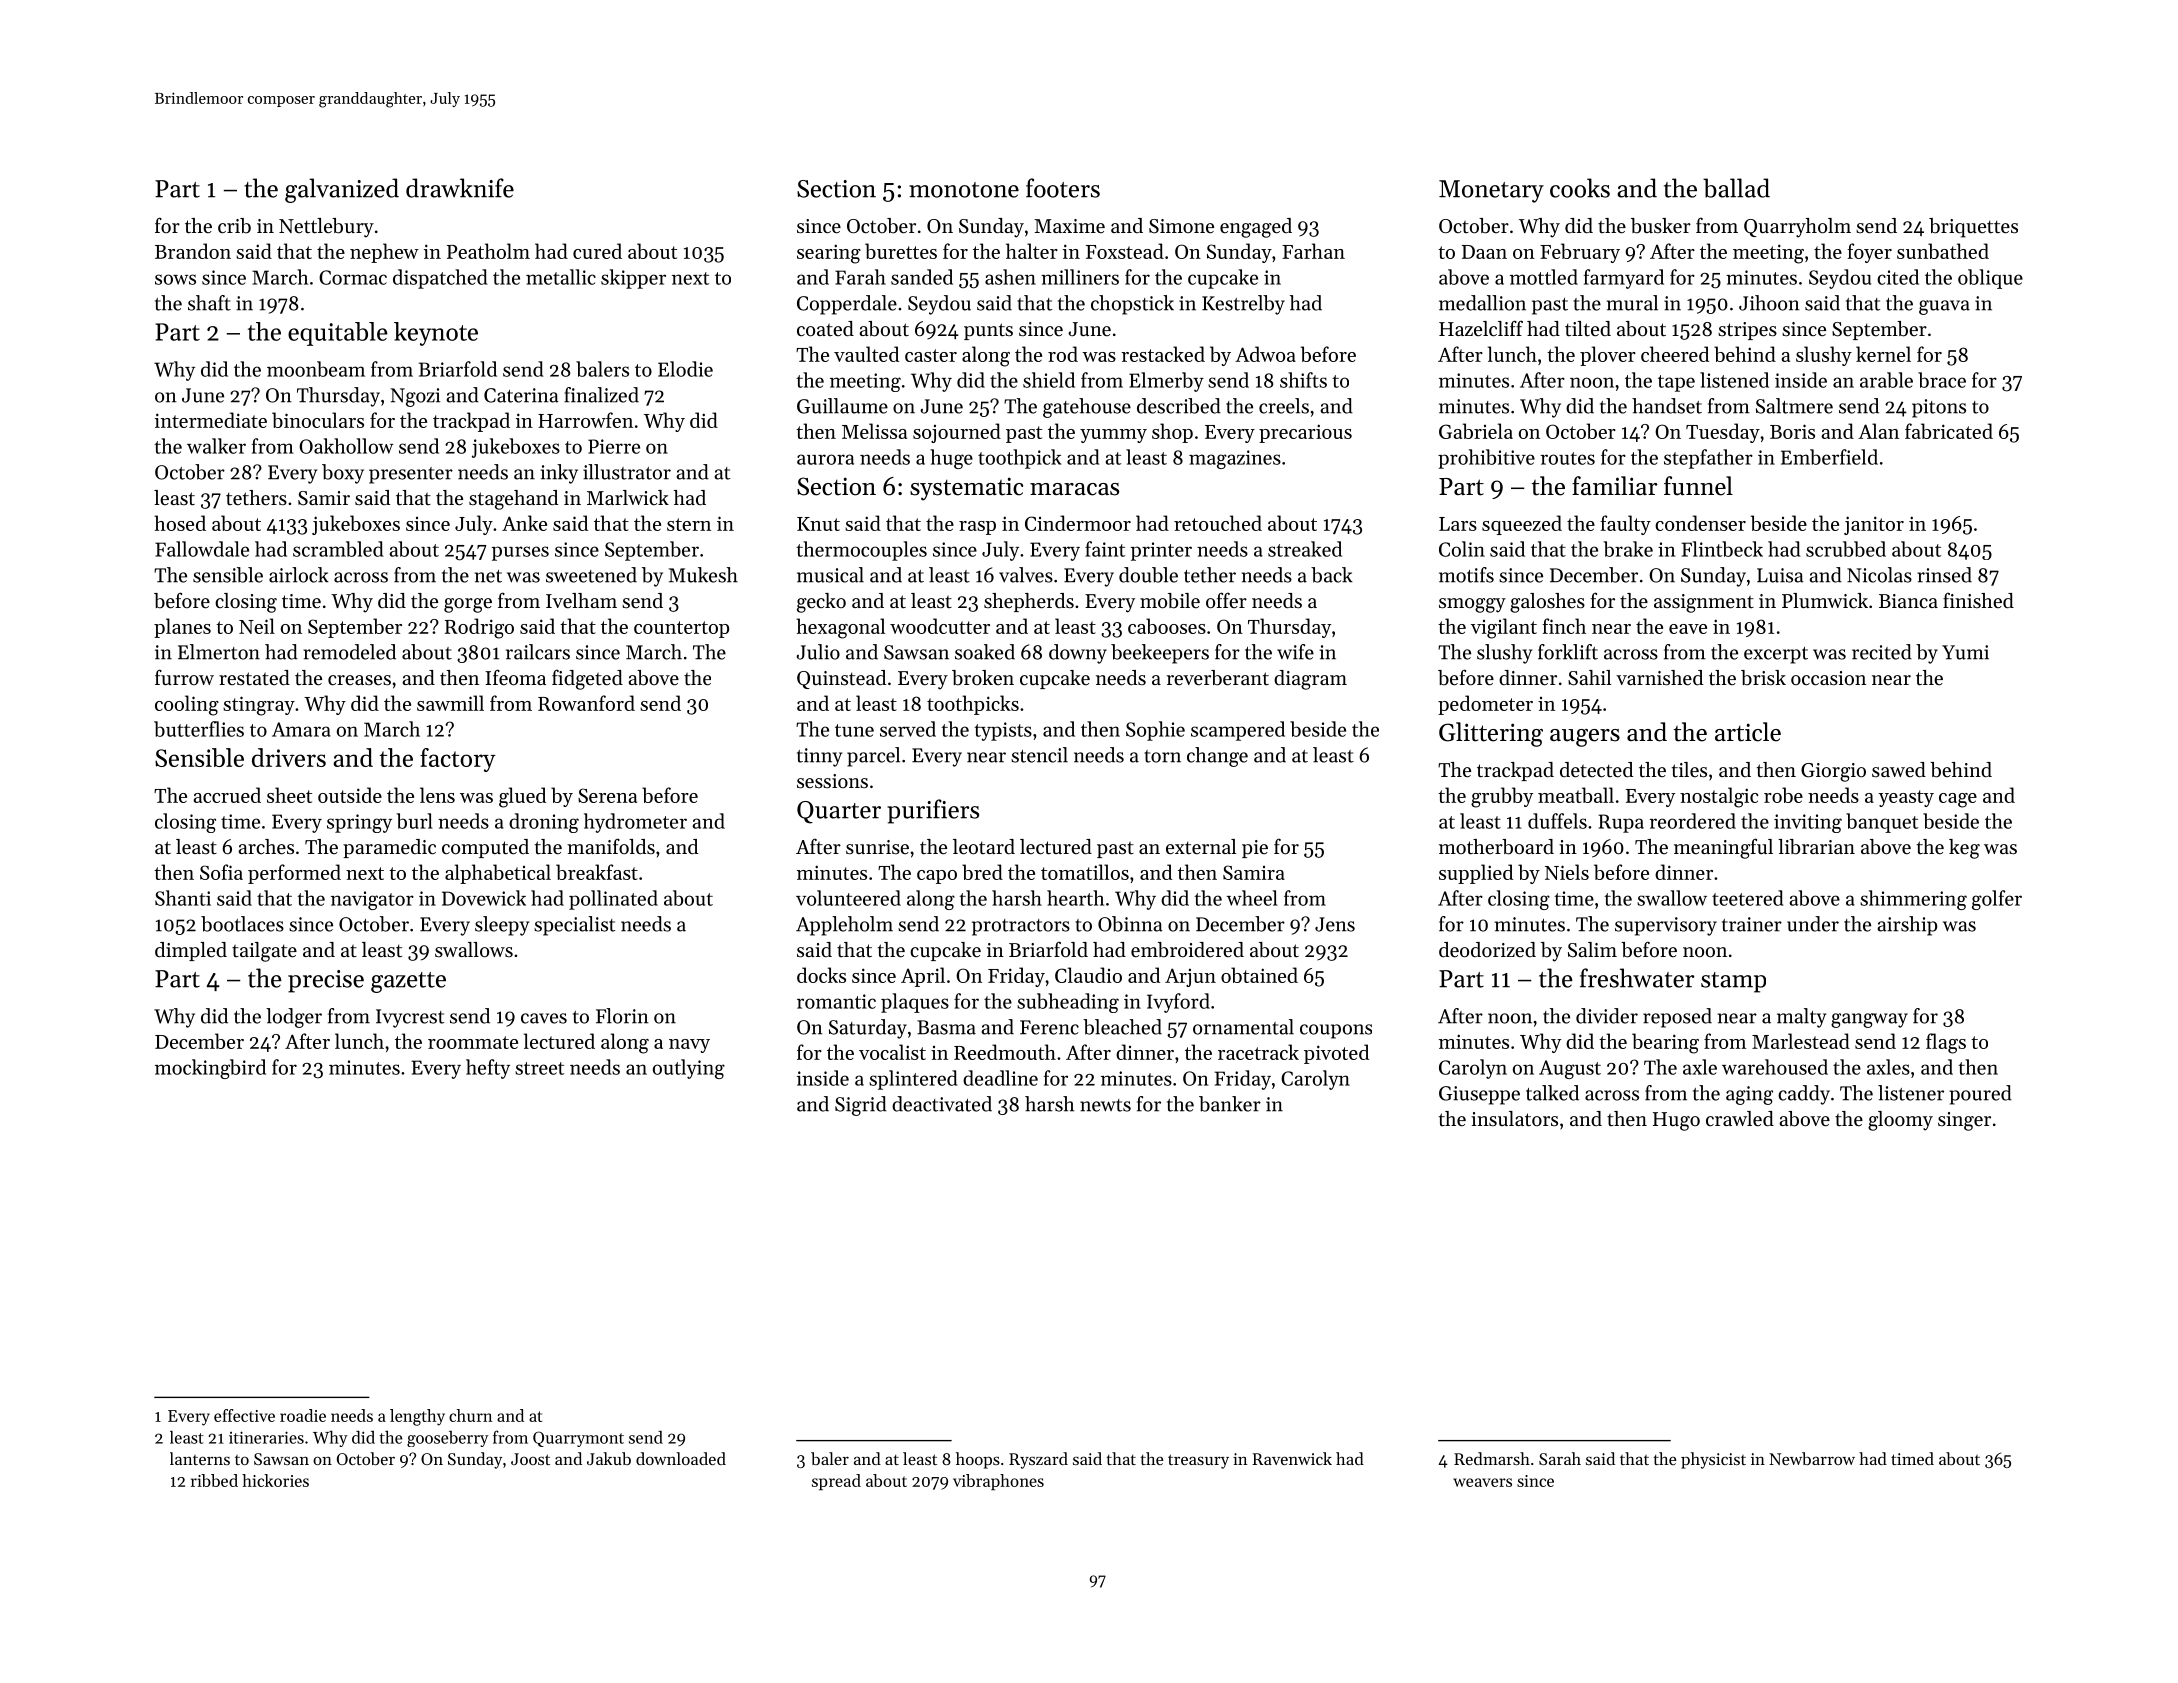 Image resolution: width=2178 pixels, height=1683 pixels. Describe the element at coordinates (244, 1415) in the screenshot. I see `effective` at that location.
